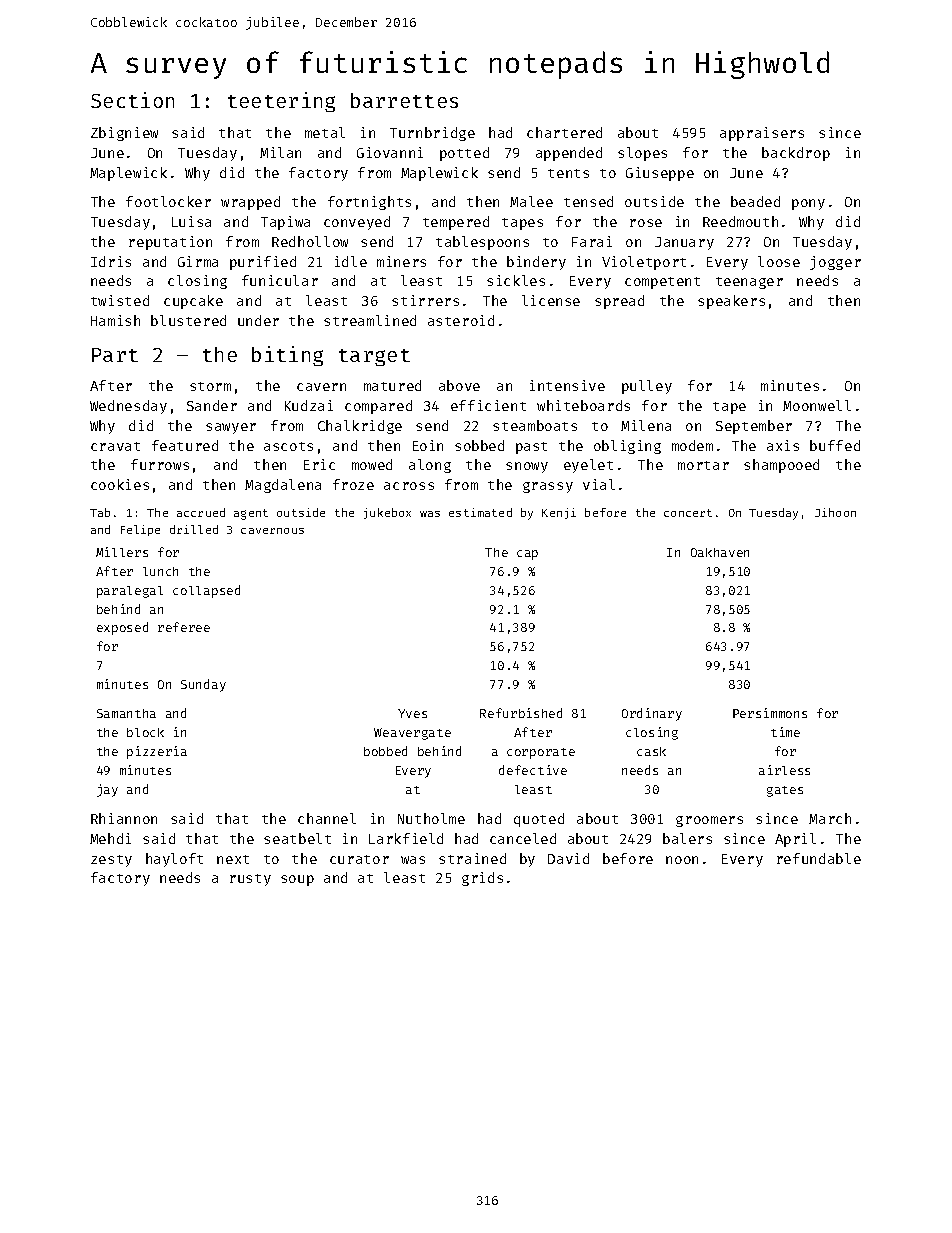  I want to click on defective, so click(533, 770).
